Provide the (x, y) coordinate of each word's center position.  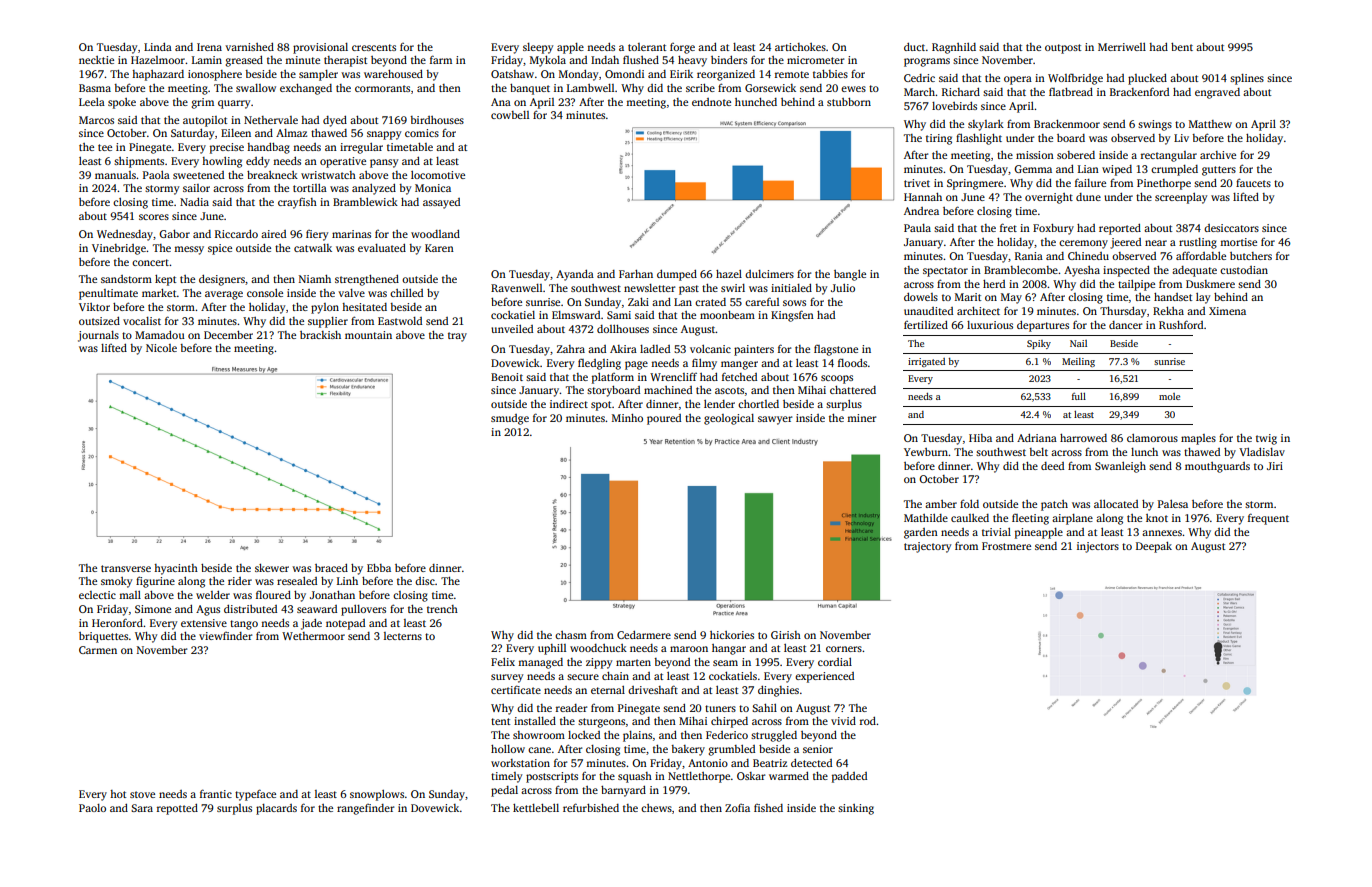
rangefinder (365, 809)
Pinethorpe (1164, 184)
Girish (786, 635)
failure (1090, 182)
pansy (384, 163)
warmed (789, 776)
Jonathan (332, 595)
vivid (843, 721)
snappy (384, 135)
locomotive (438, 175)
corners (844, 649)
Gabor (174, 234)
